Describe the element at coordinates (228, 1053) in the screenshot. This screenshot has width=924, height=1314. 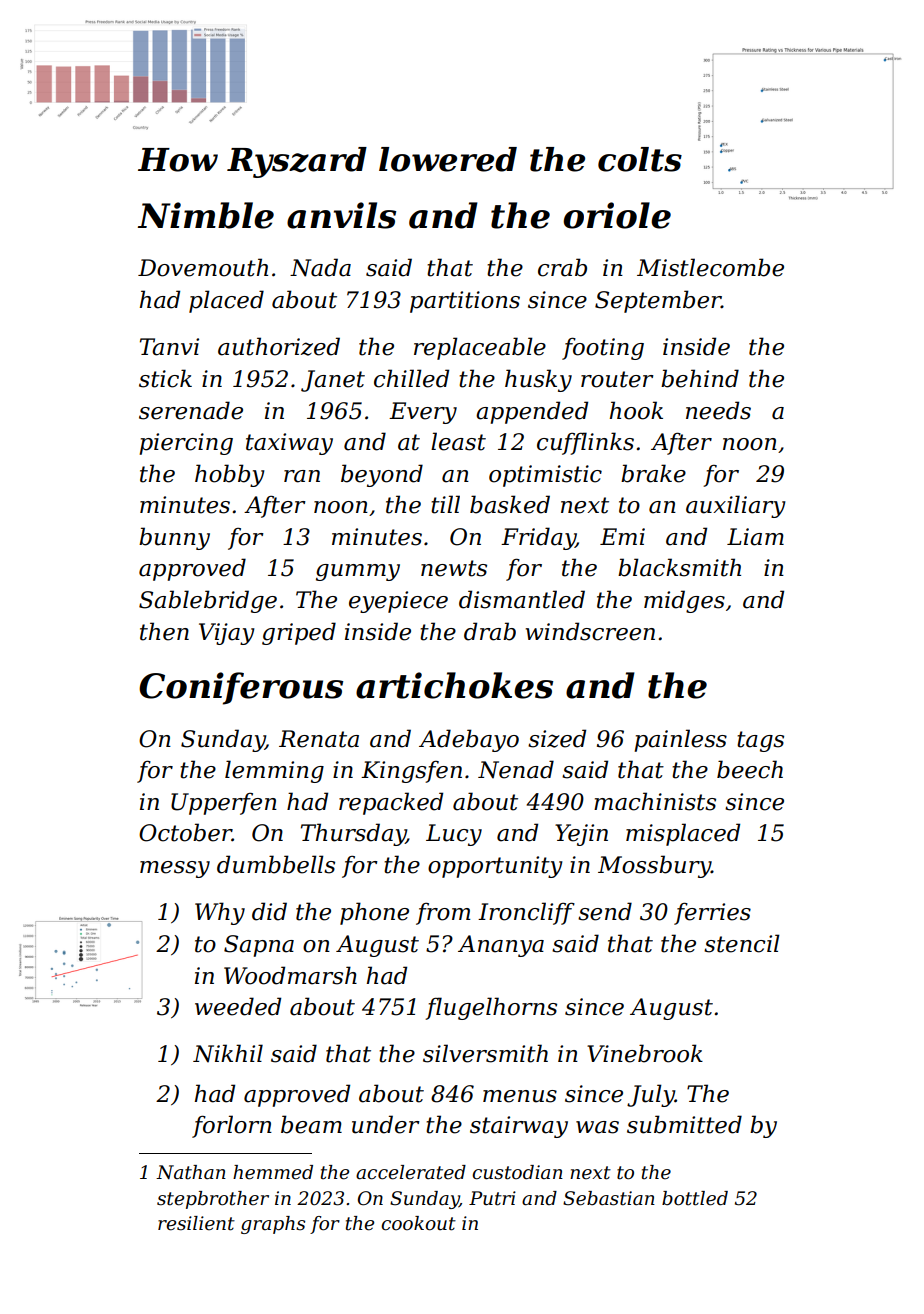
I see `Nikhil` at that location.
